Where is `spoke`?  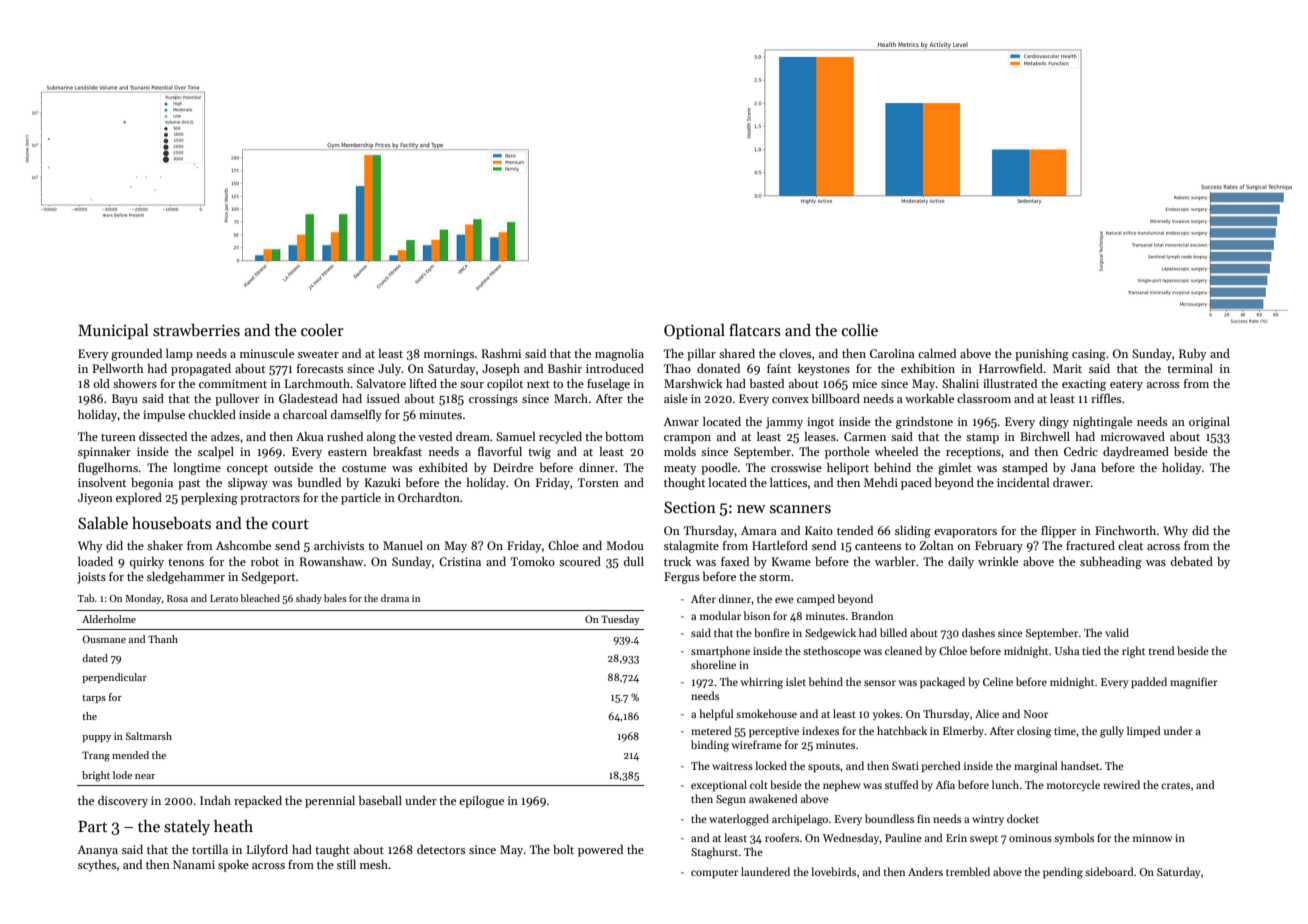
spoke is located at coordinates (233, 866).
